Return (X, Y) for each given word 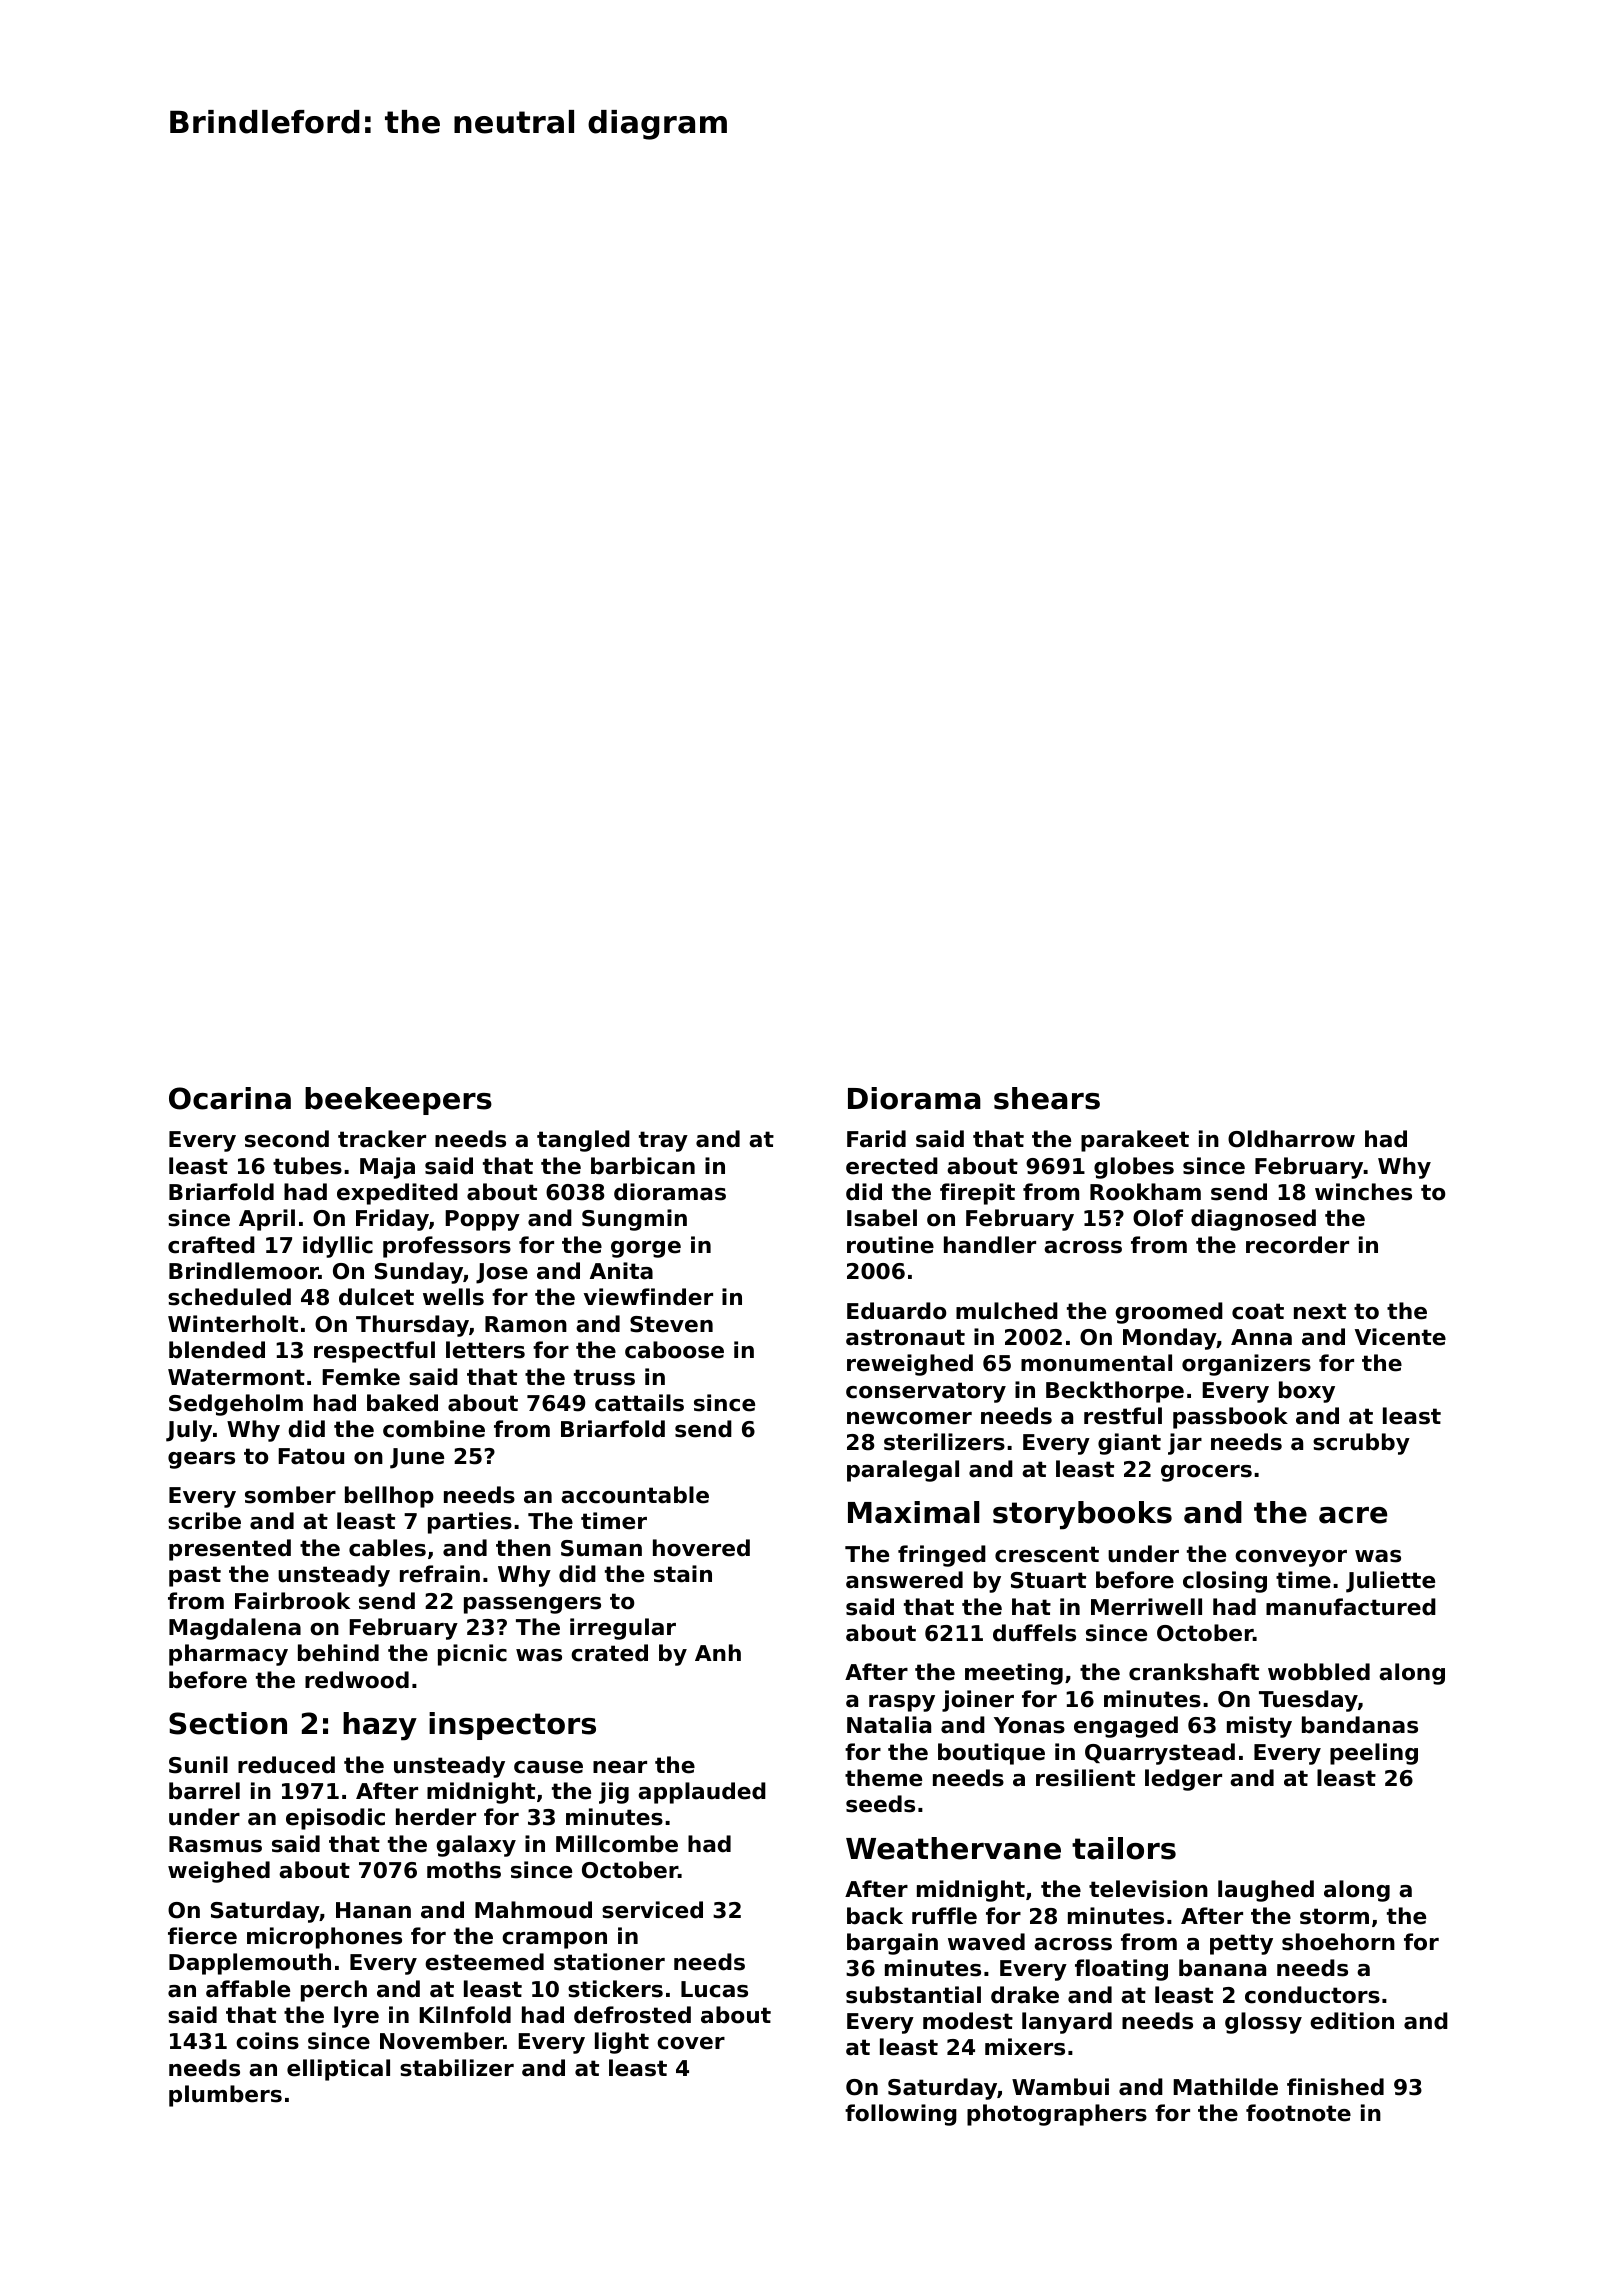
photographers (1057, 2115)
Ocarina (230, 1098)
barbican (643, 1166)
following (901, 2115)
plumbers (225, 2096)
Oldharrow (1291, 1139)
